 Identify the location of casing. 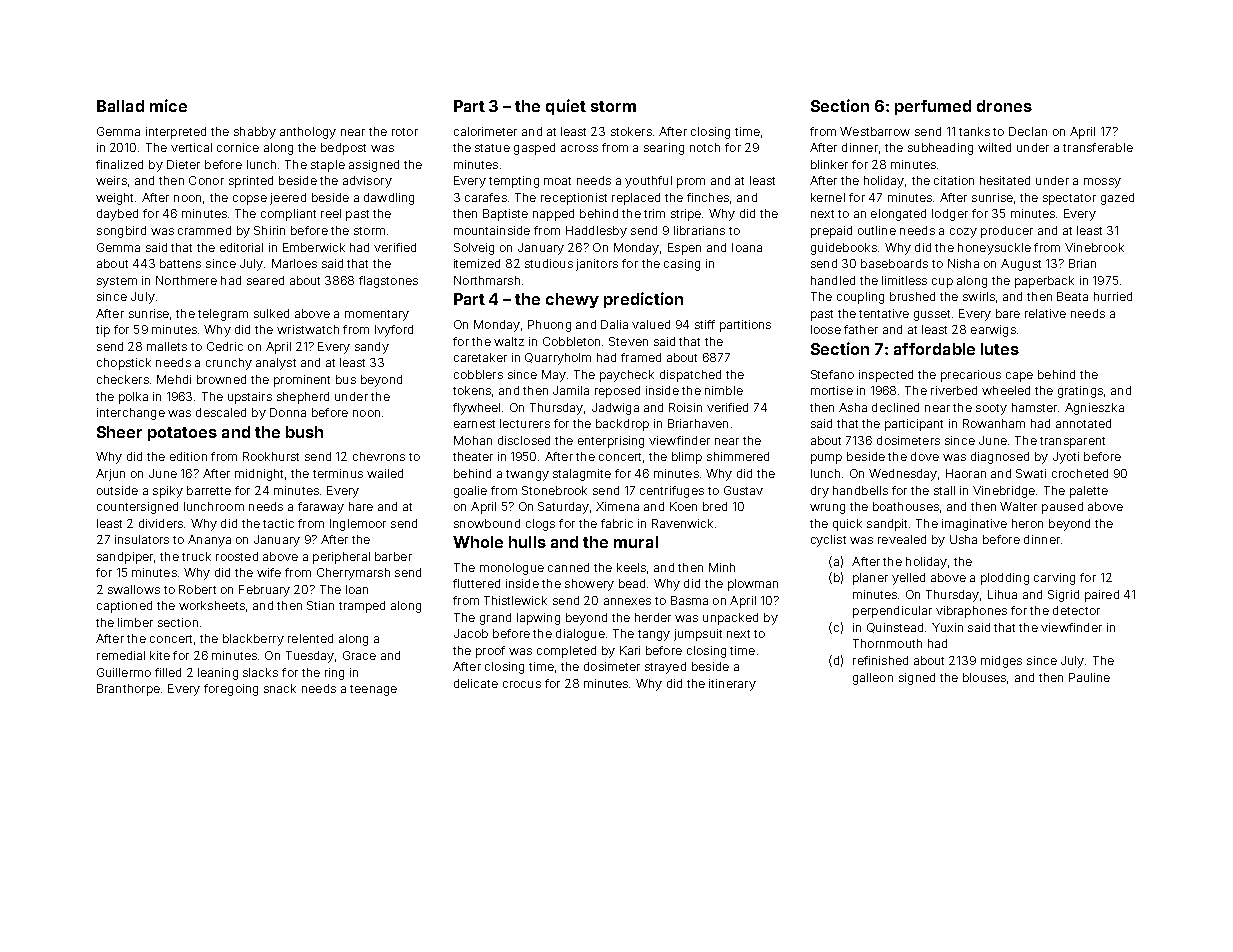
(682, 265).
